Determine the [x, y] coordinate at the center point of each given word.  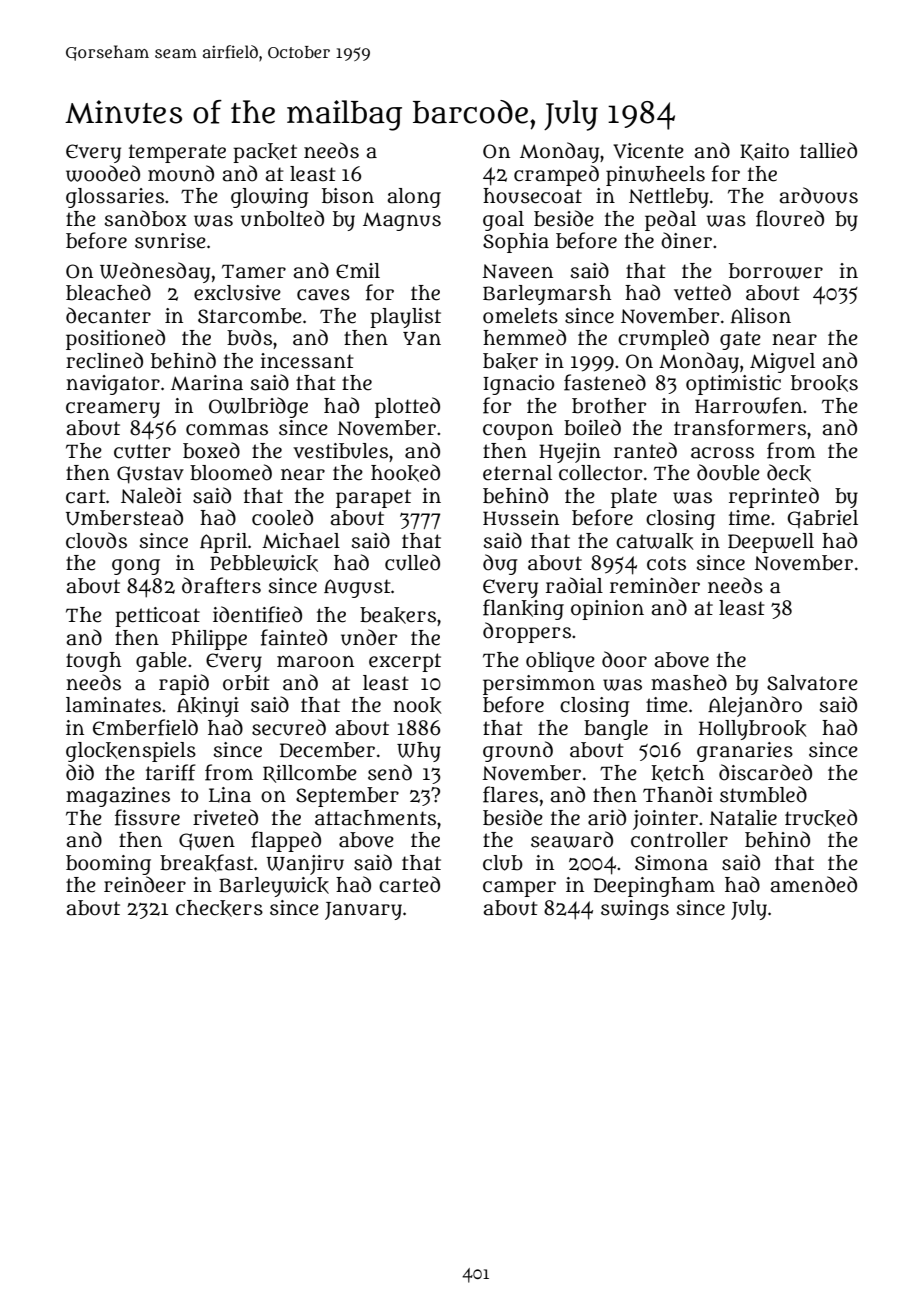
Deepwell [771, 543]
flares [510, 794]
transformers [740, 427]
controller [679, 840]
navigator [113, 385]
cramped [556, 175]
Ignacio [518, 385]
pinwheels [655, 176]
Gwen [207, 842]
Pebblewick [264, 563]
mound [181, 173]
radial [574, 585]
